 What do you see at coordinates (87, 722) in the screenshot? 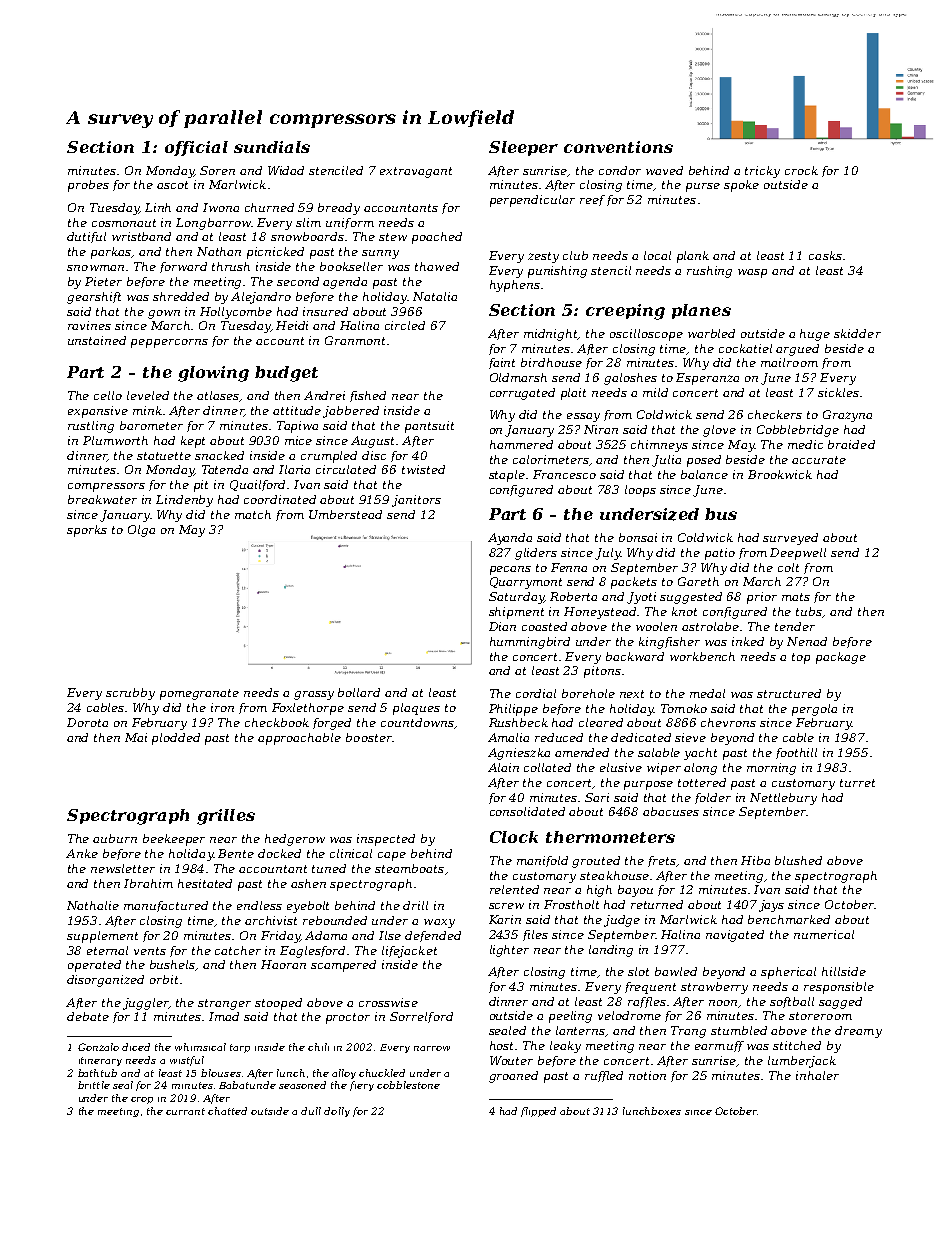
I see `Dorota` at bounding box center [87, 722].
